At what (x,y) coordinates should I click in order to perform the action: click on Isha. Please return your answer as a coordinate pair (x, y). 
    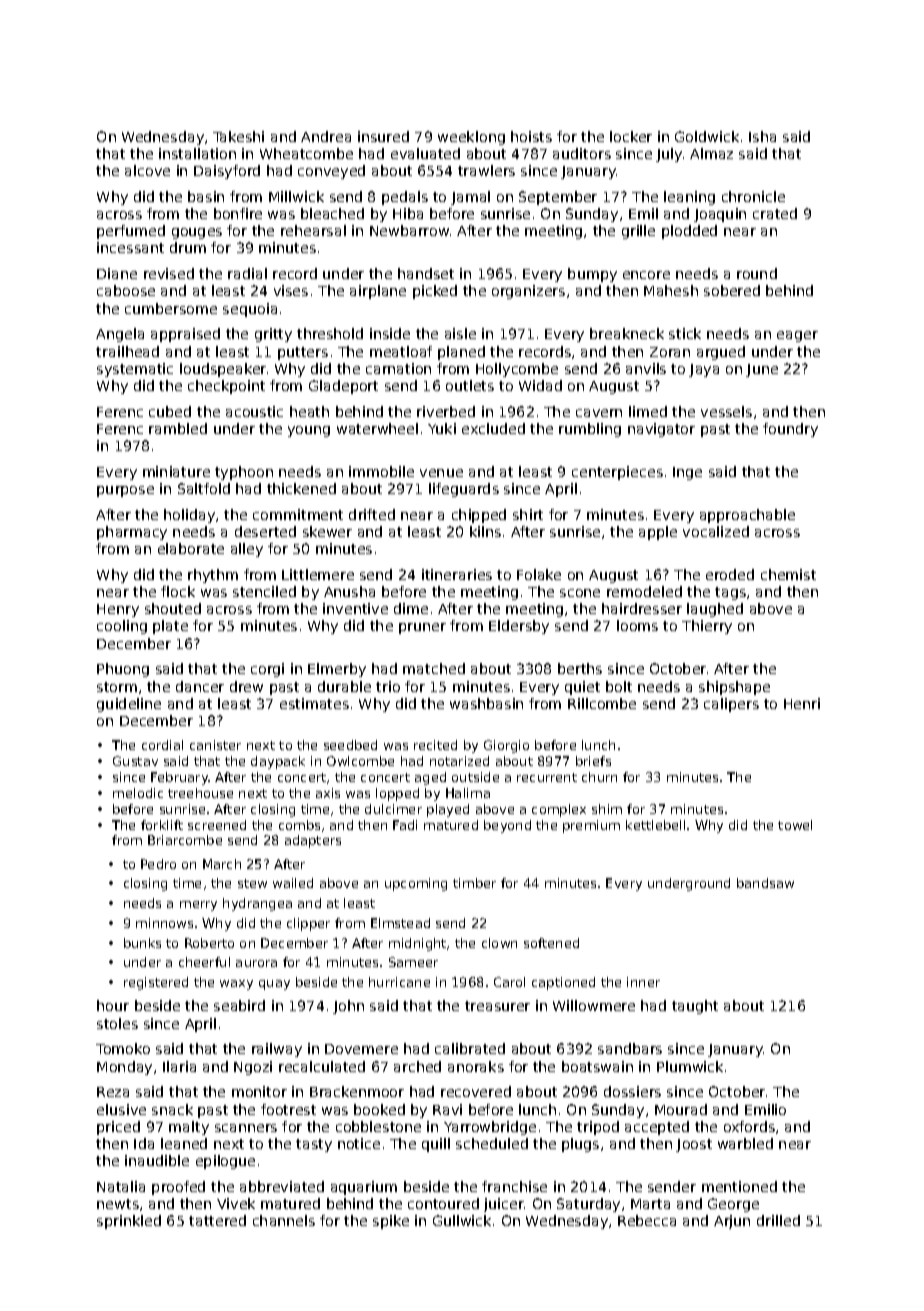
    Looking at the image, I should click on (762, 136).
